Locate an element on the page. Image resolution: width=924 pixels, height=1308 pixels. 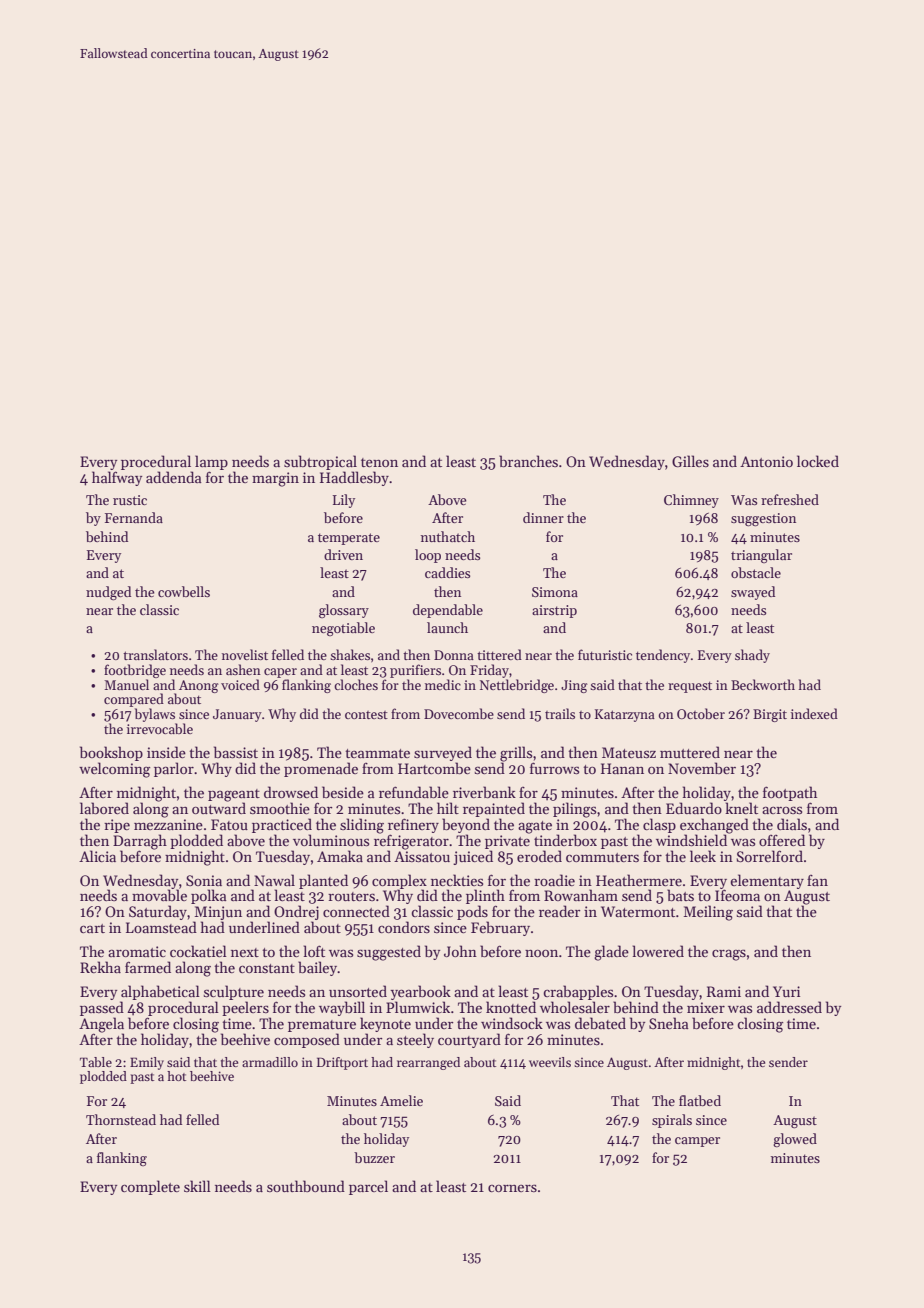
John is located at coordinates (460, 951).
